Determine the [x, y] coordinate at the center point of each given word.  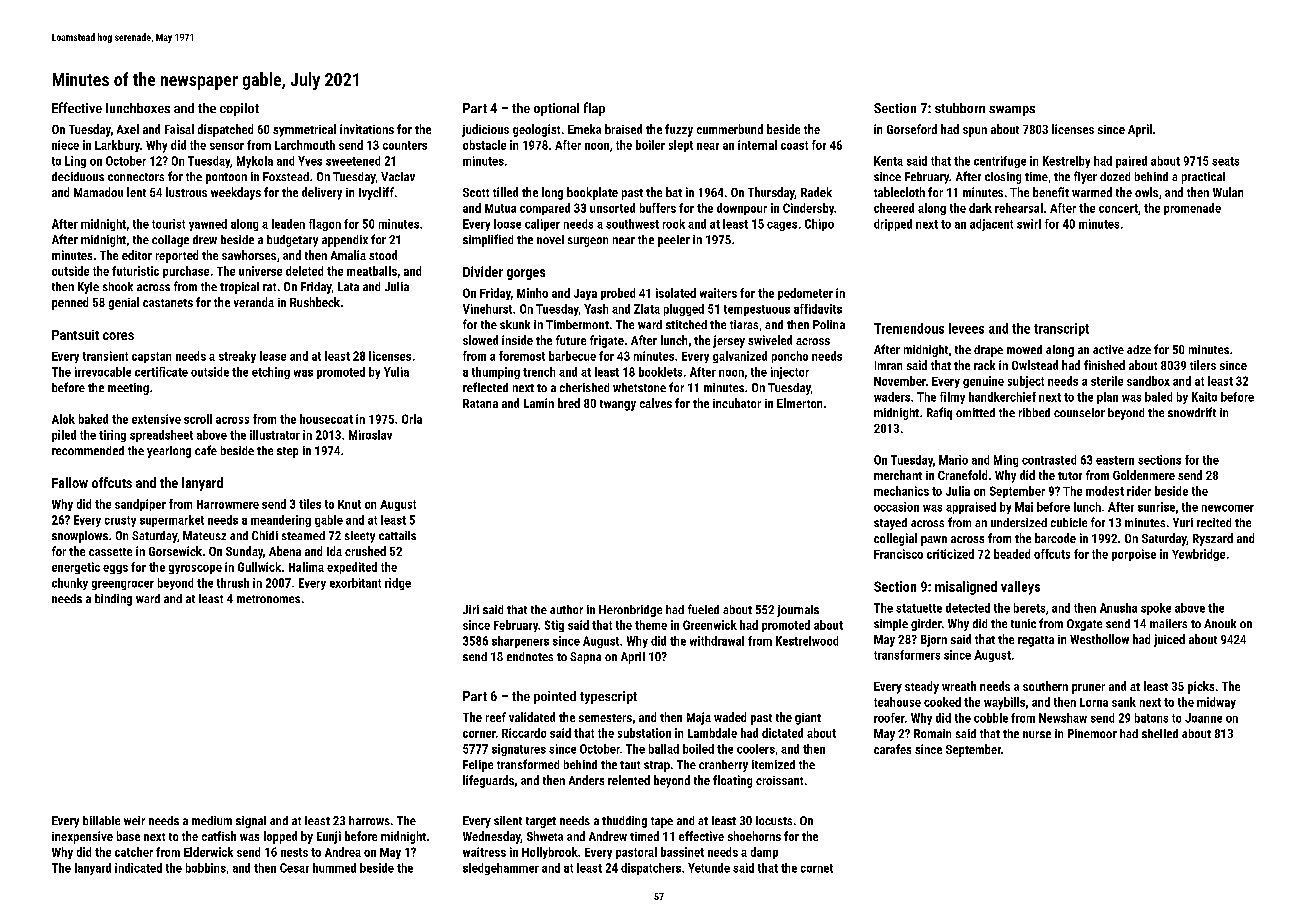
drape [988, 351]
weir [134, 820]
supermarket [172, 521]
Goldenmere [1144, 475]
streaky [237, 357]
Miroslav [370, 435]
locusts [774, 820]
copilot [239, 109]
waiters [718, 293]
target [541, 822]
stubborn [960, 108]
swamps [1012, 111]
